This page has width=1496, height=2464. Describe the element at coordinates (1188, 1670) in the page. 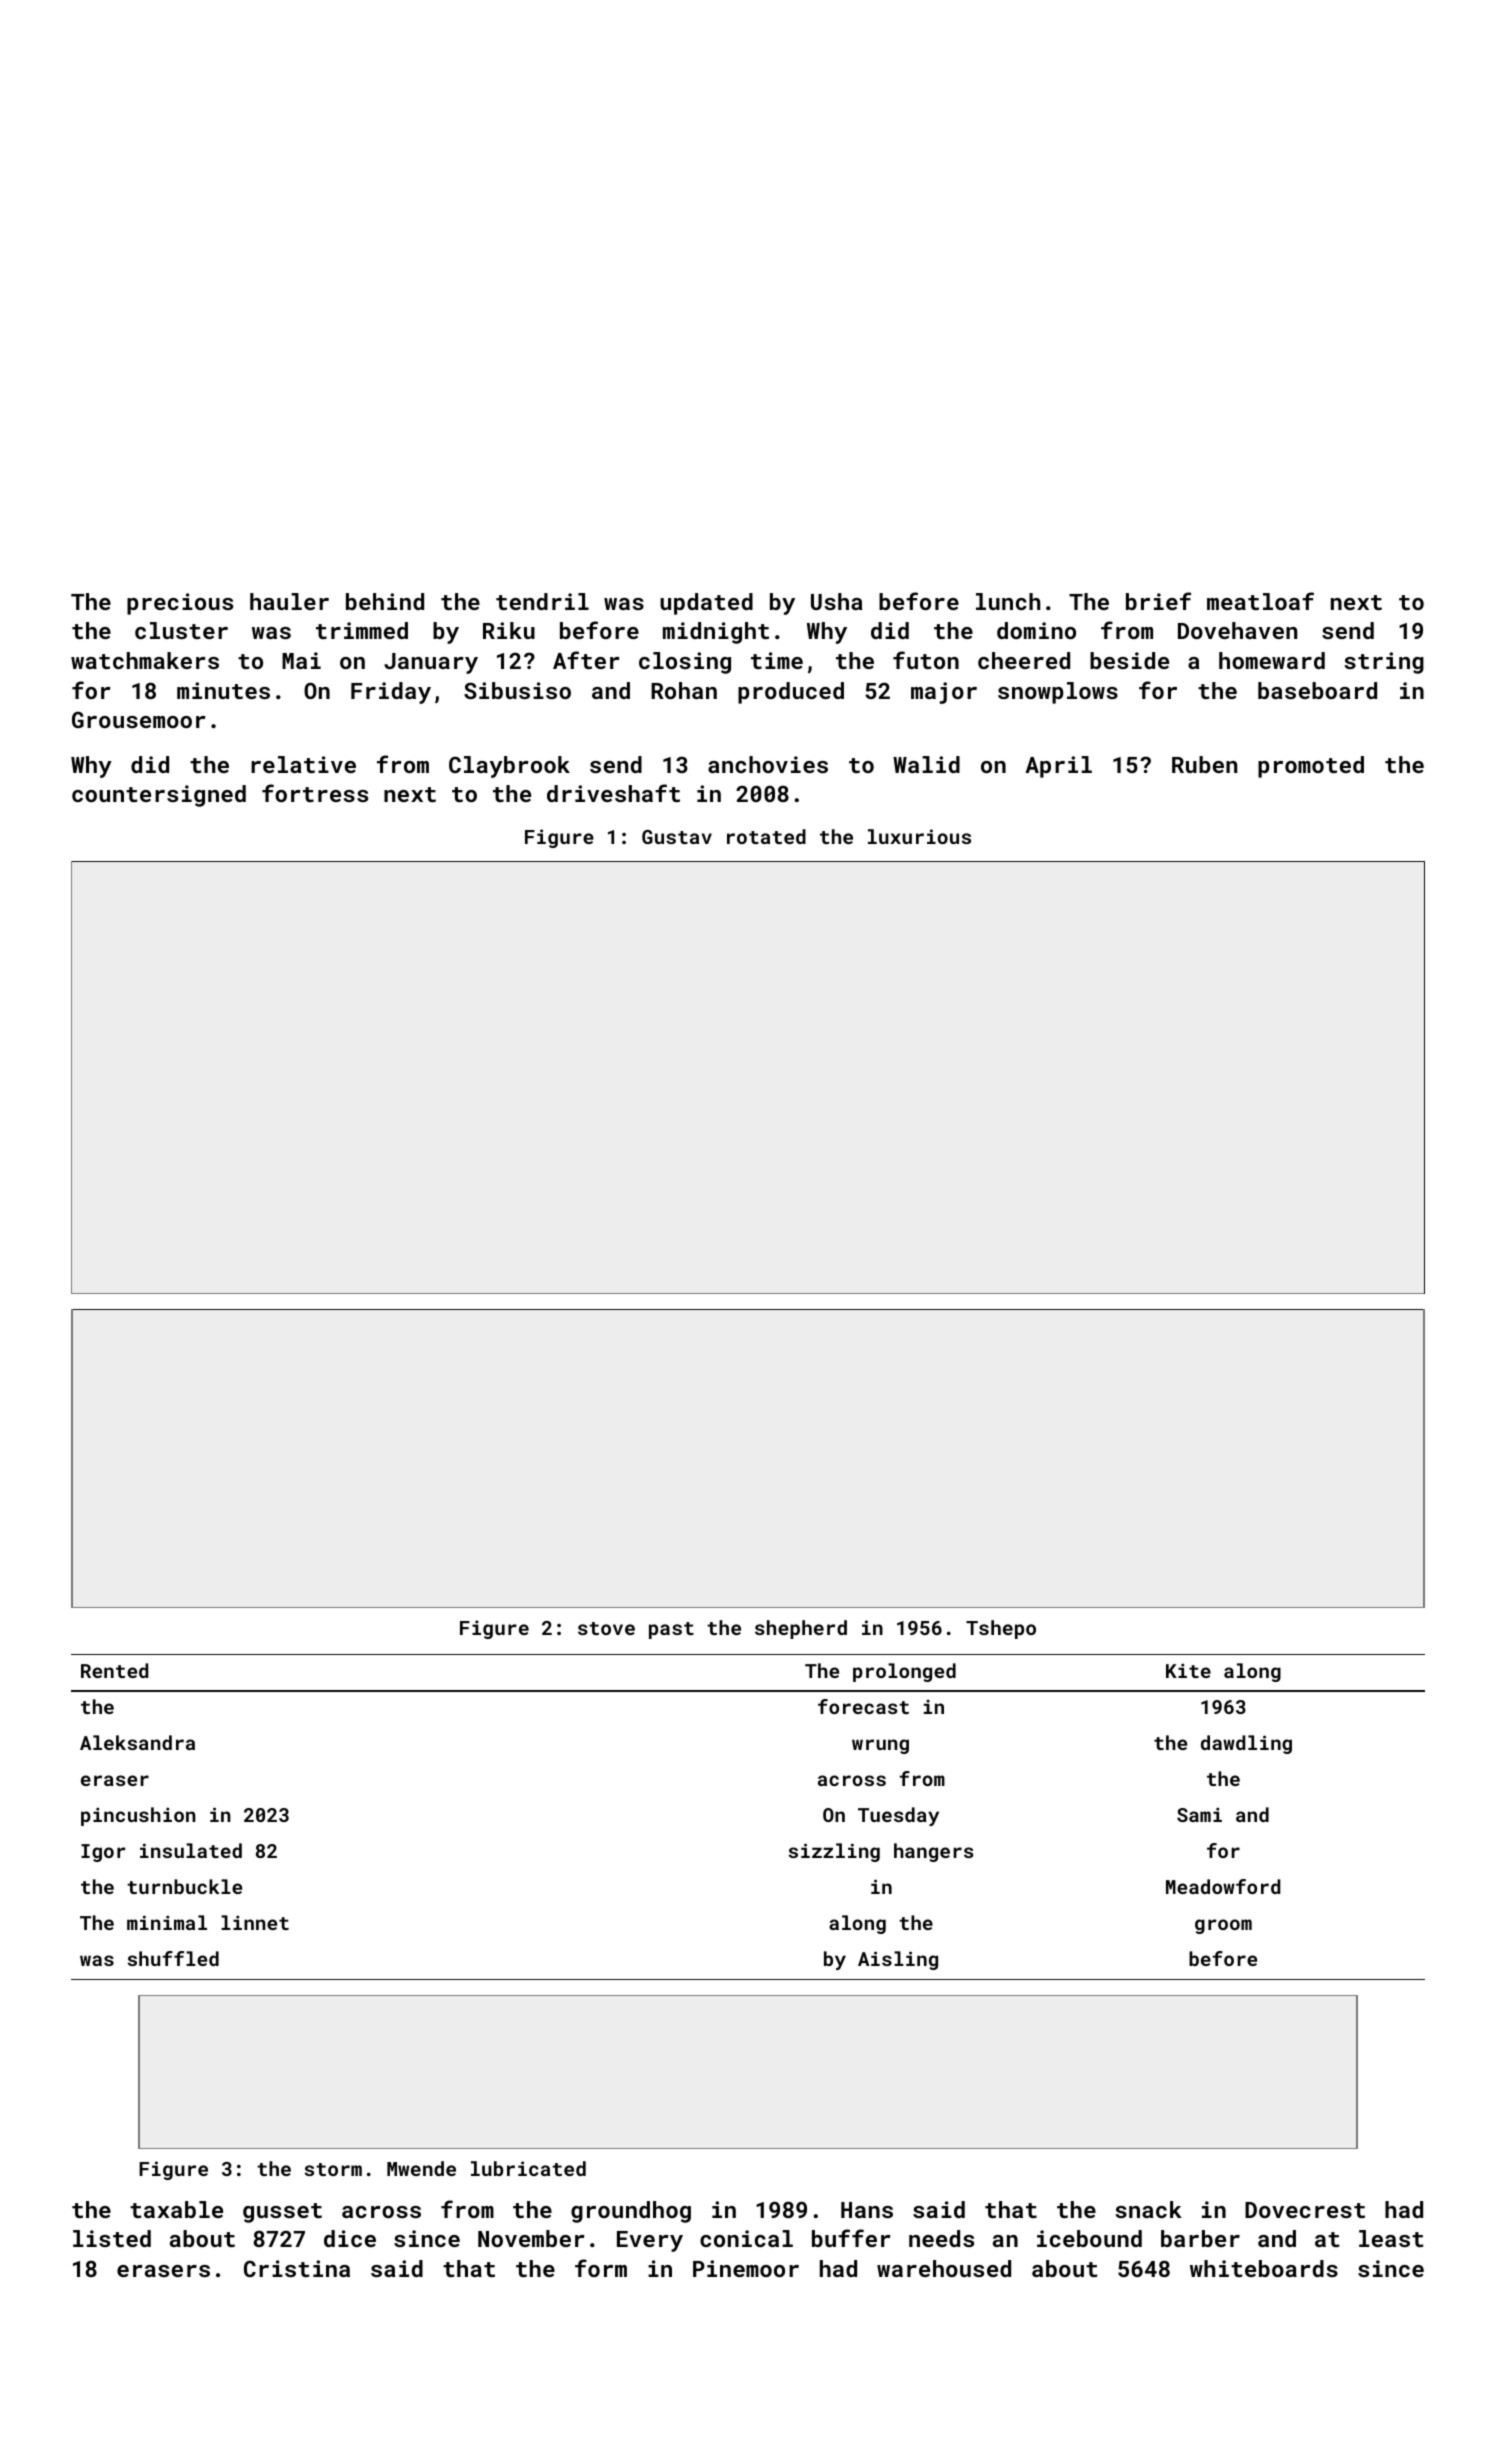

I see `Kite` at that location.
